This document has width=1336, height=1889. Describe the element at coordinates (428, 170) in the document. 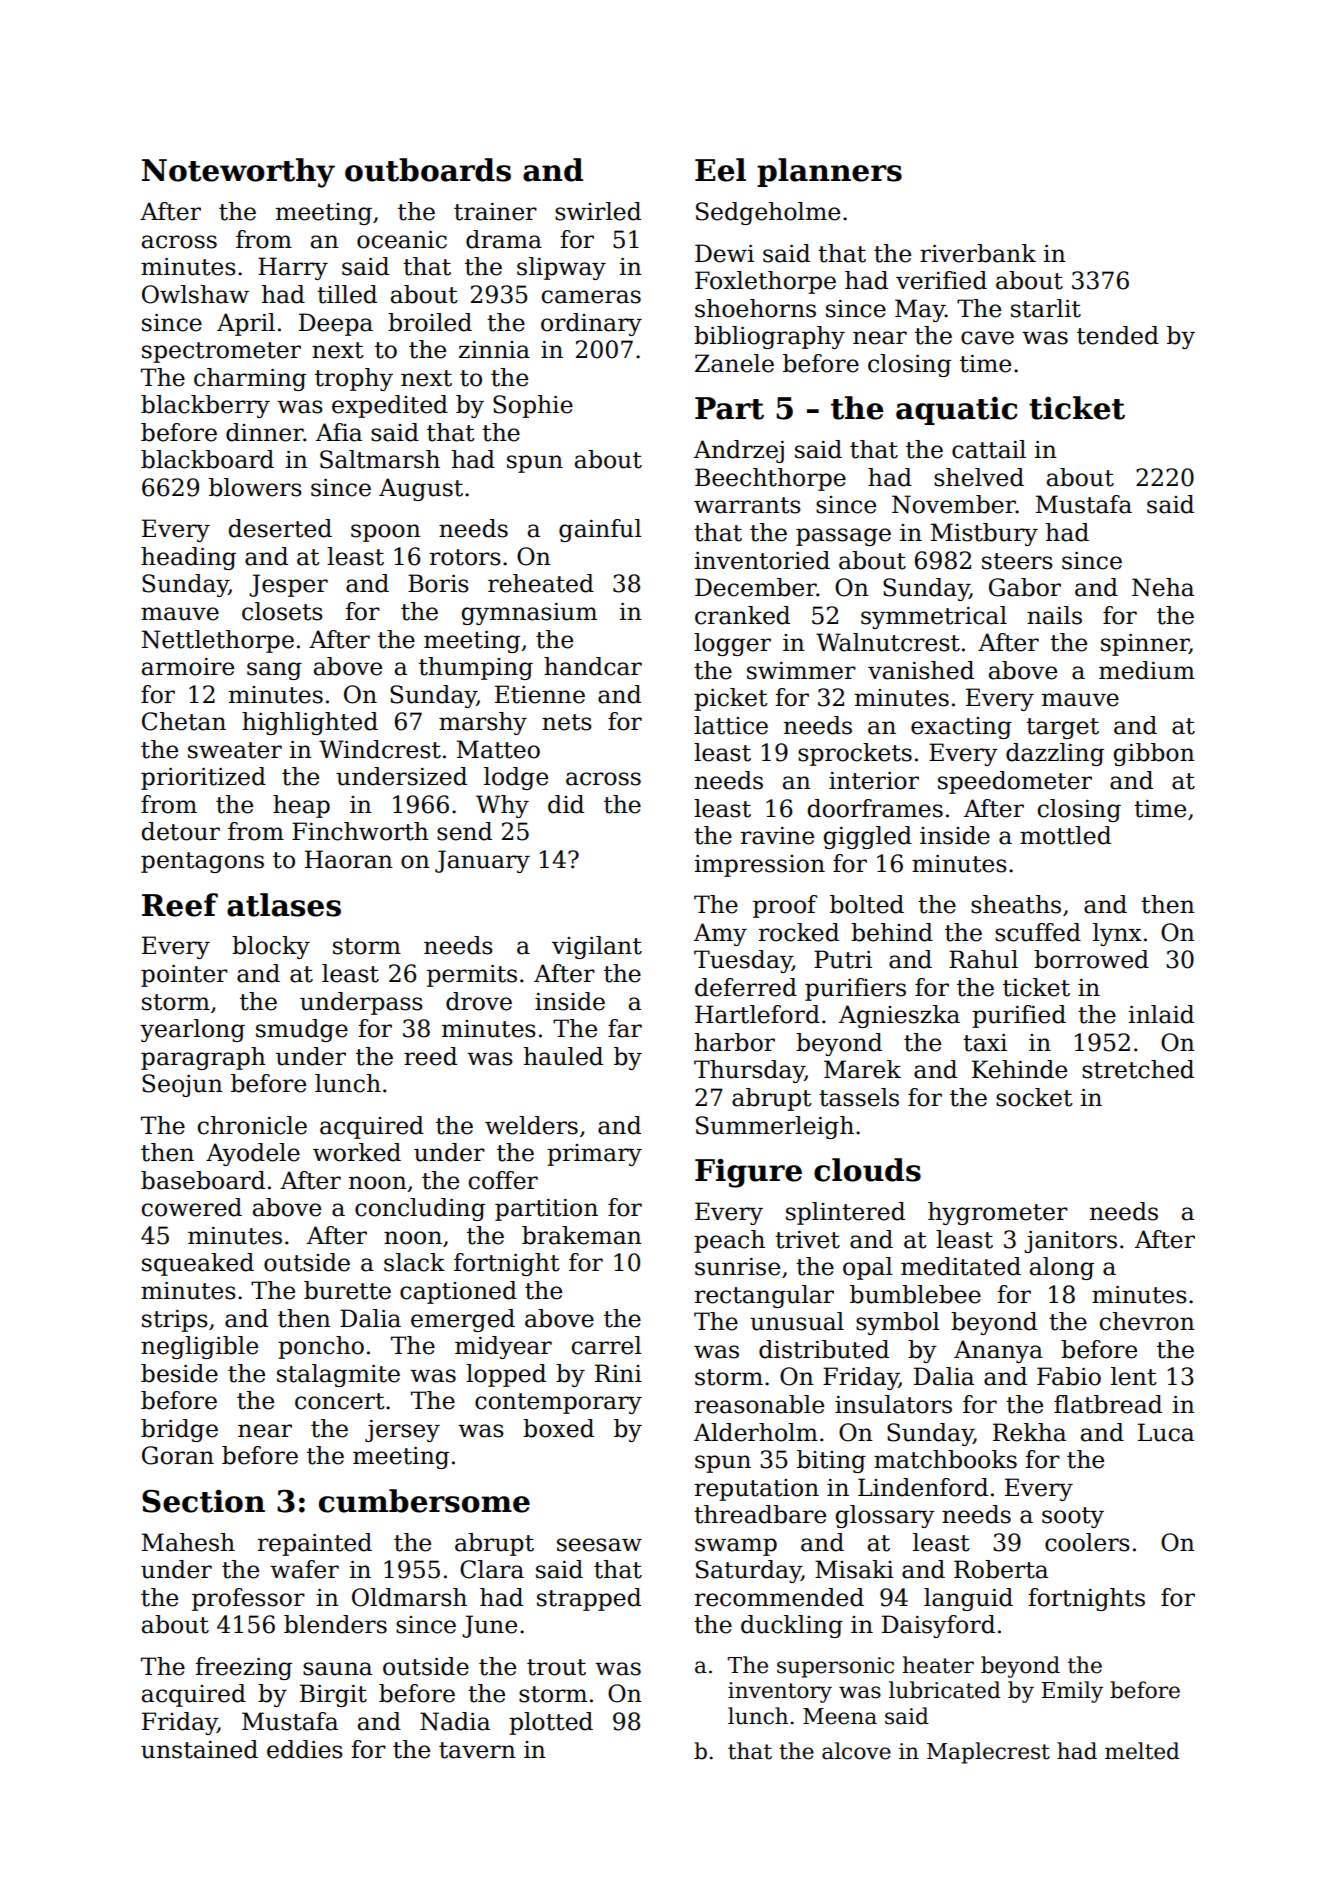

I see `outboards` at that location.
